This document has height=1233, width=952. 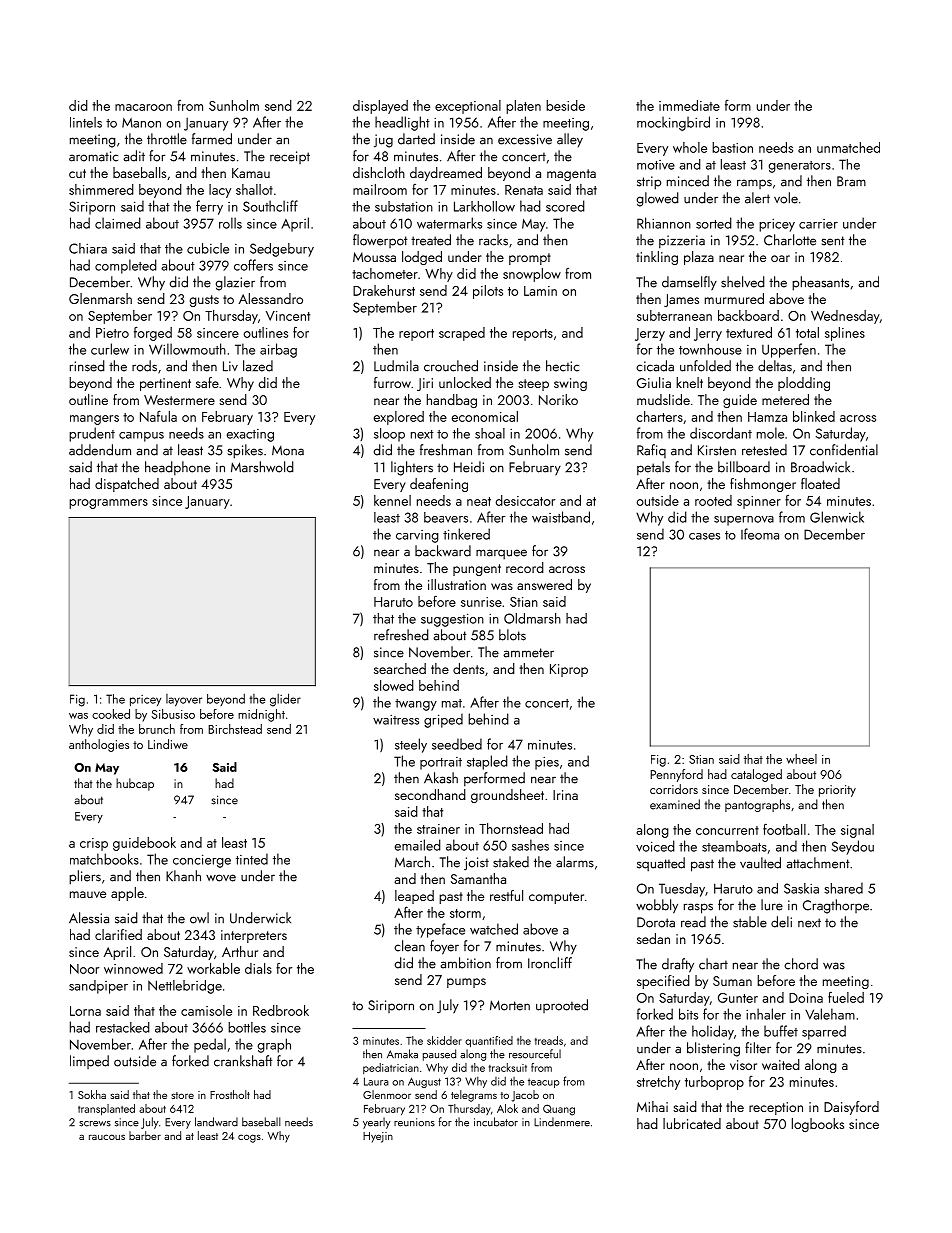 I want to click on Southcliff, so click(x=270, y=206).
